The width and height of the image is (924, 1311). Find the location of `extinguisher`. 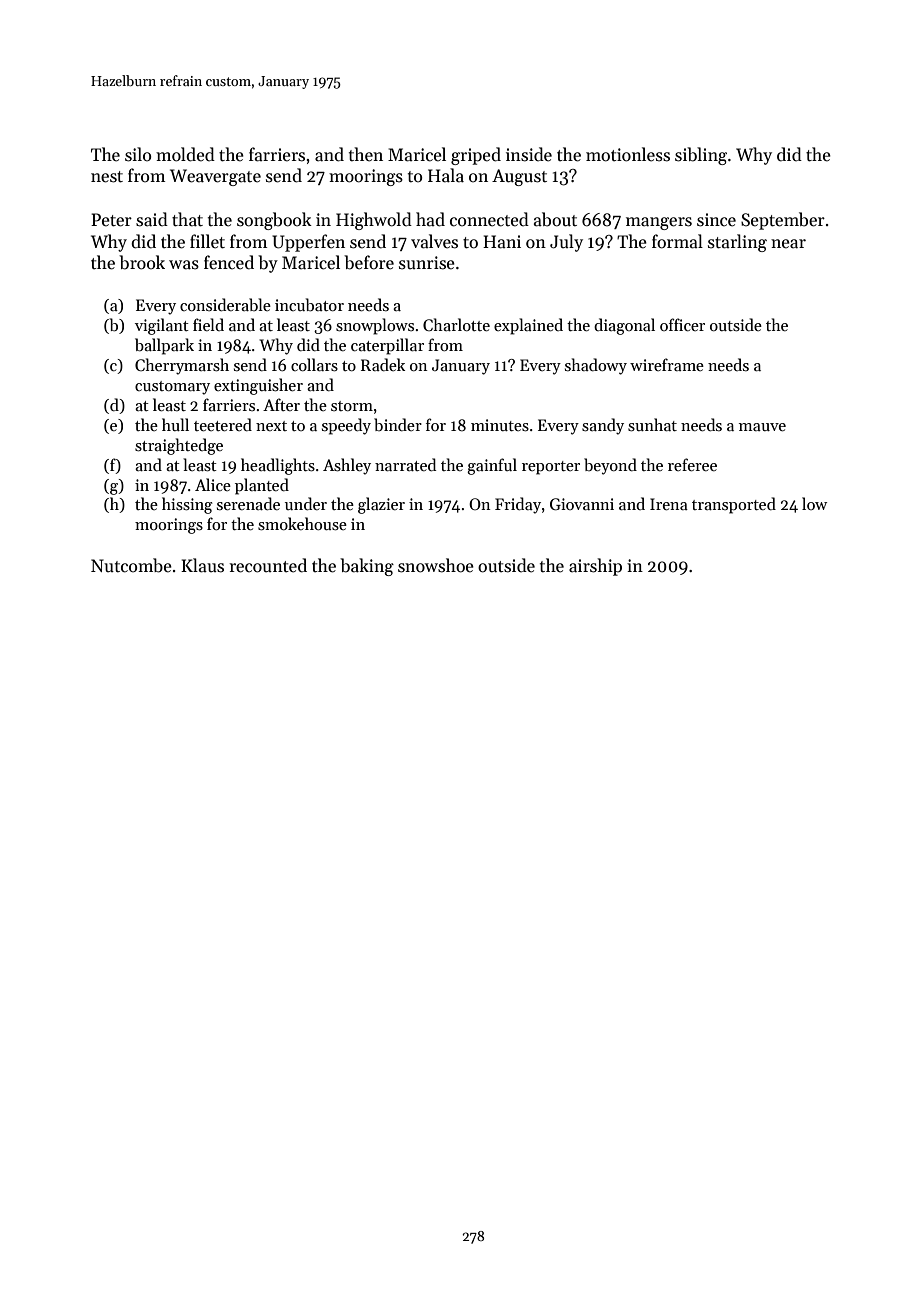

extinguisher is located at coordinates (258, 386).
